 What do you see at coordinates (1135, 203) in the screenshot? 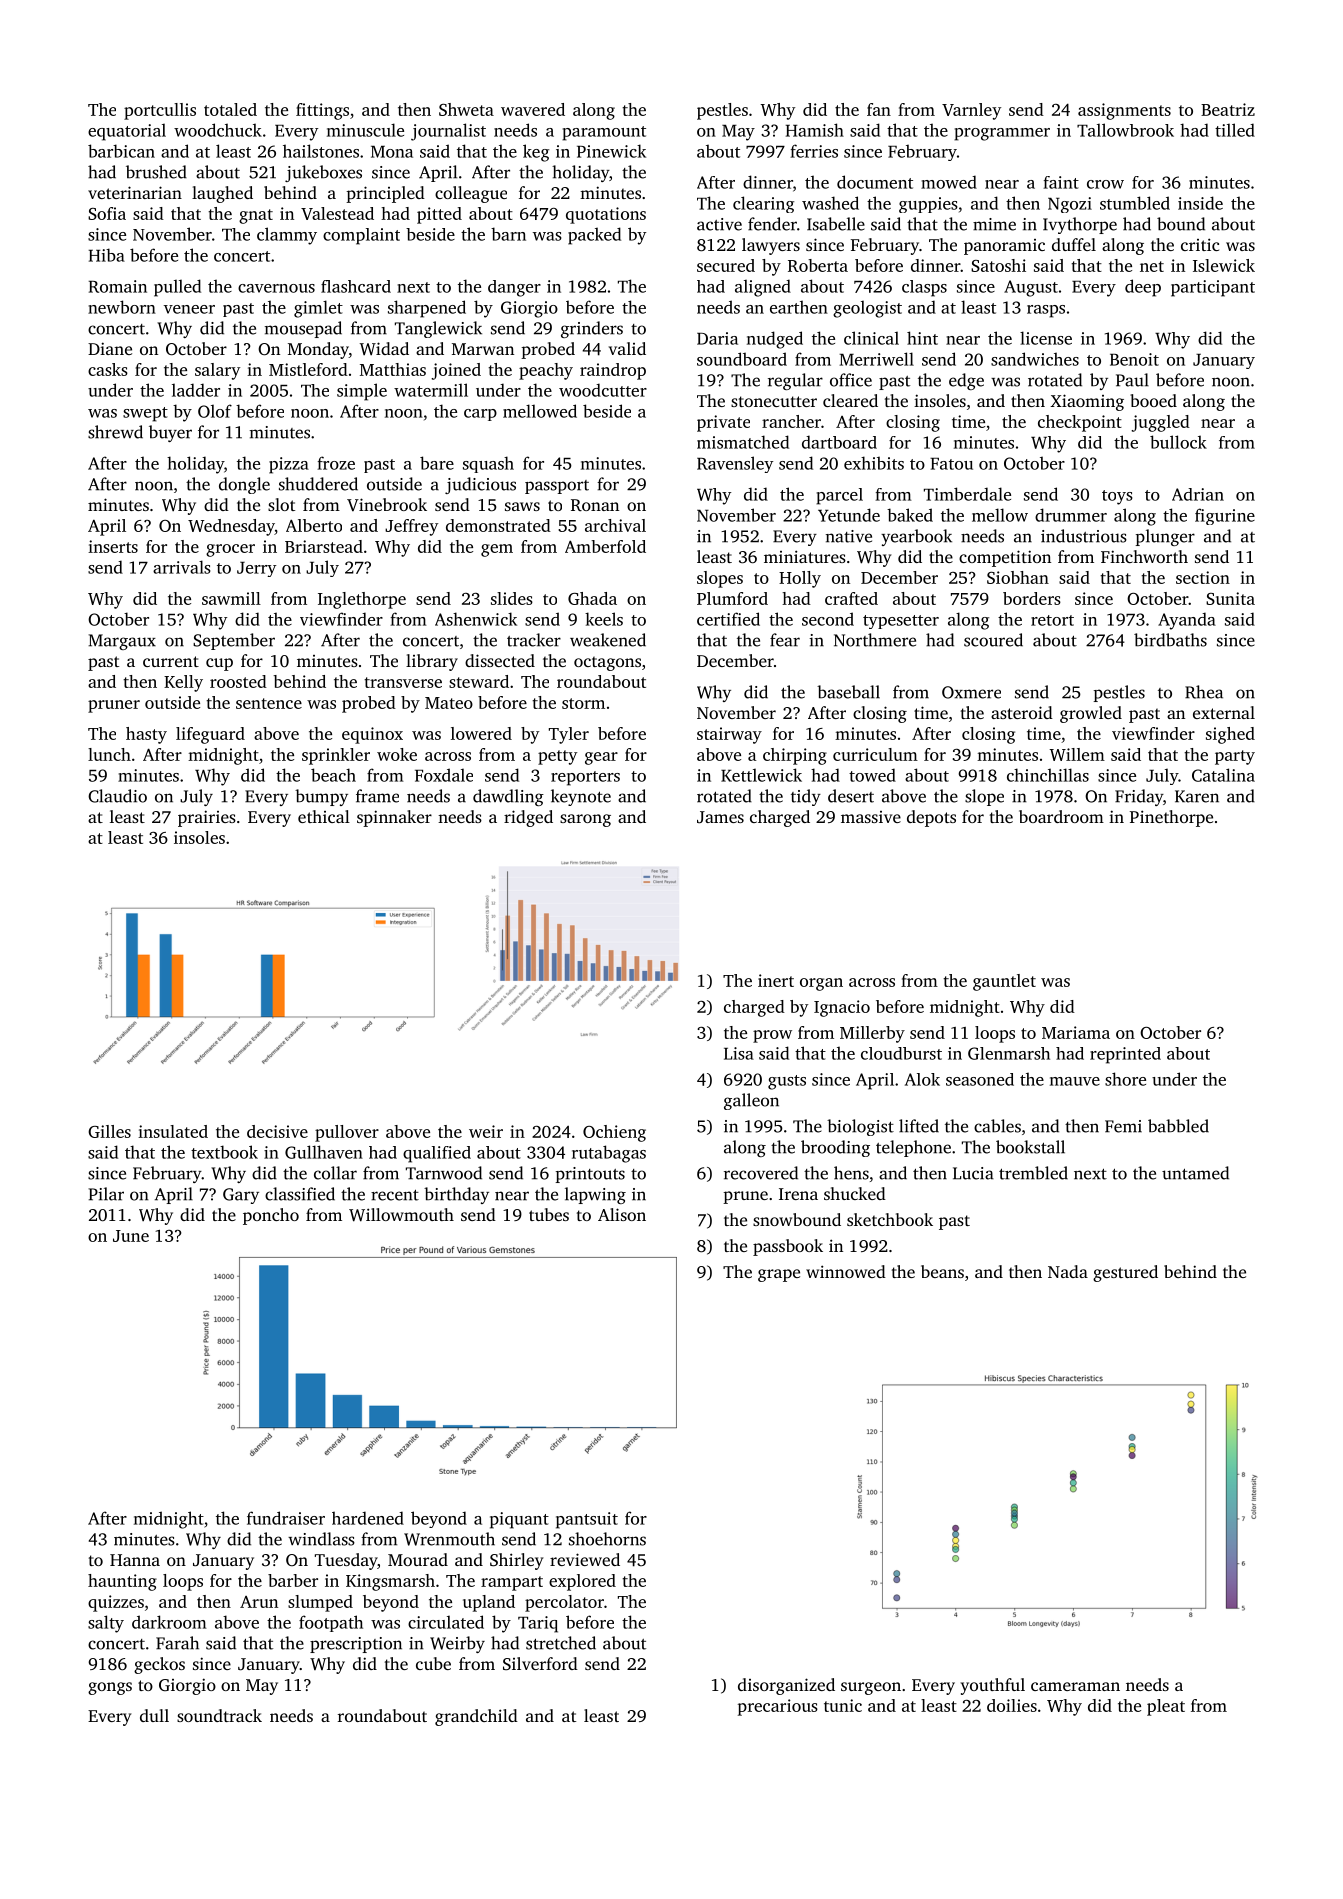
I see `stumbled` at bounding box center [1135, 203].
